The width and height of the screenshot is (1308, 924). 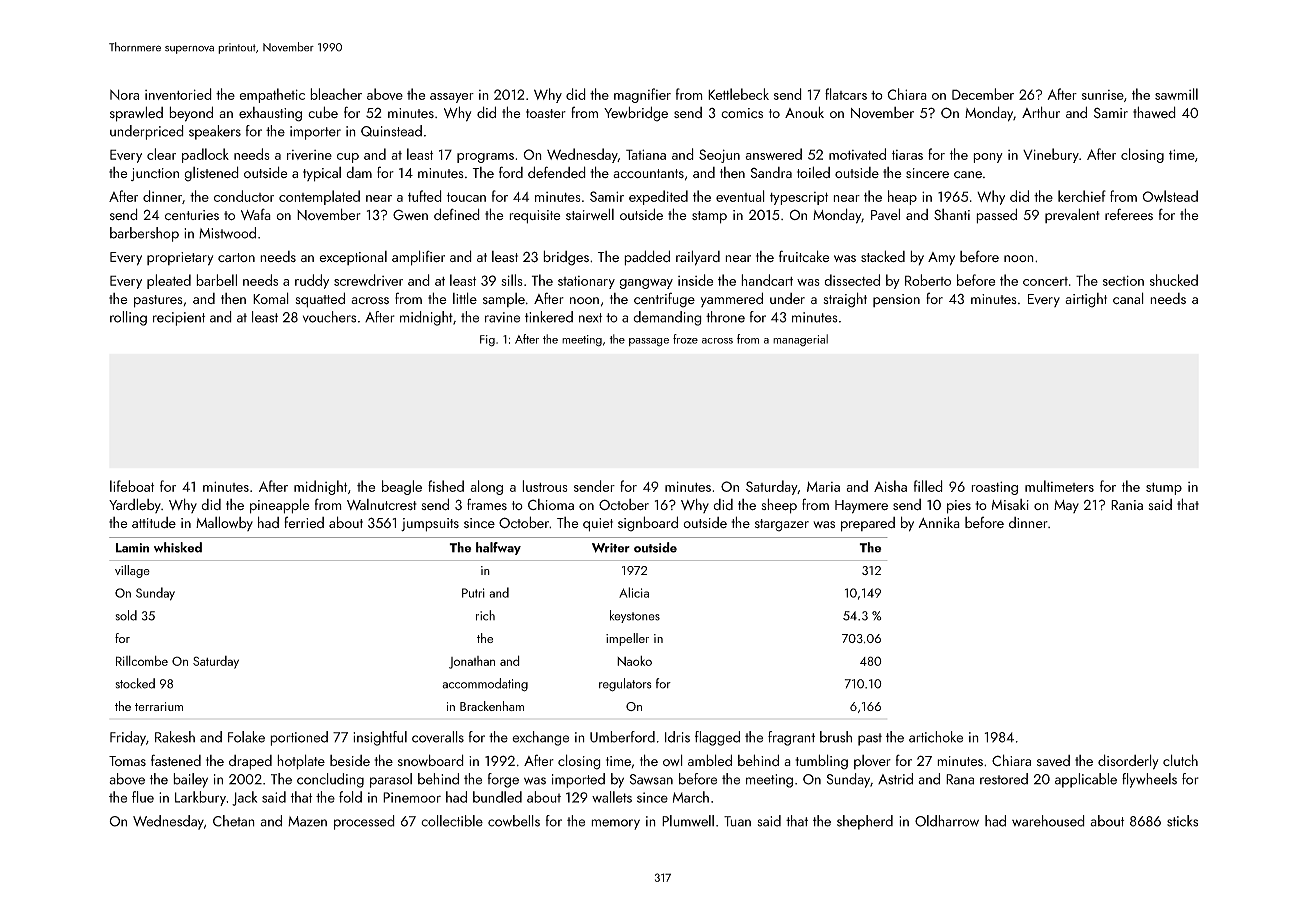 What do you see at coordinates (649, 342) in the screenshot?
I see `passage` at bounding box center [649, 342].
